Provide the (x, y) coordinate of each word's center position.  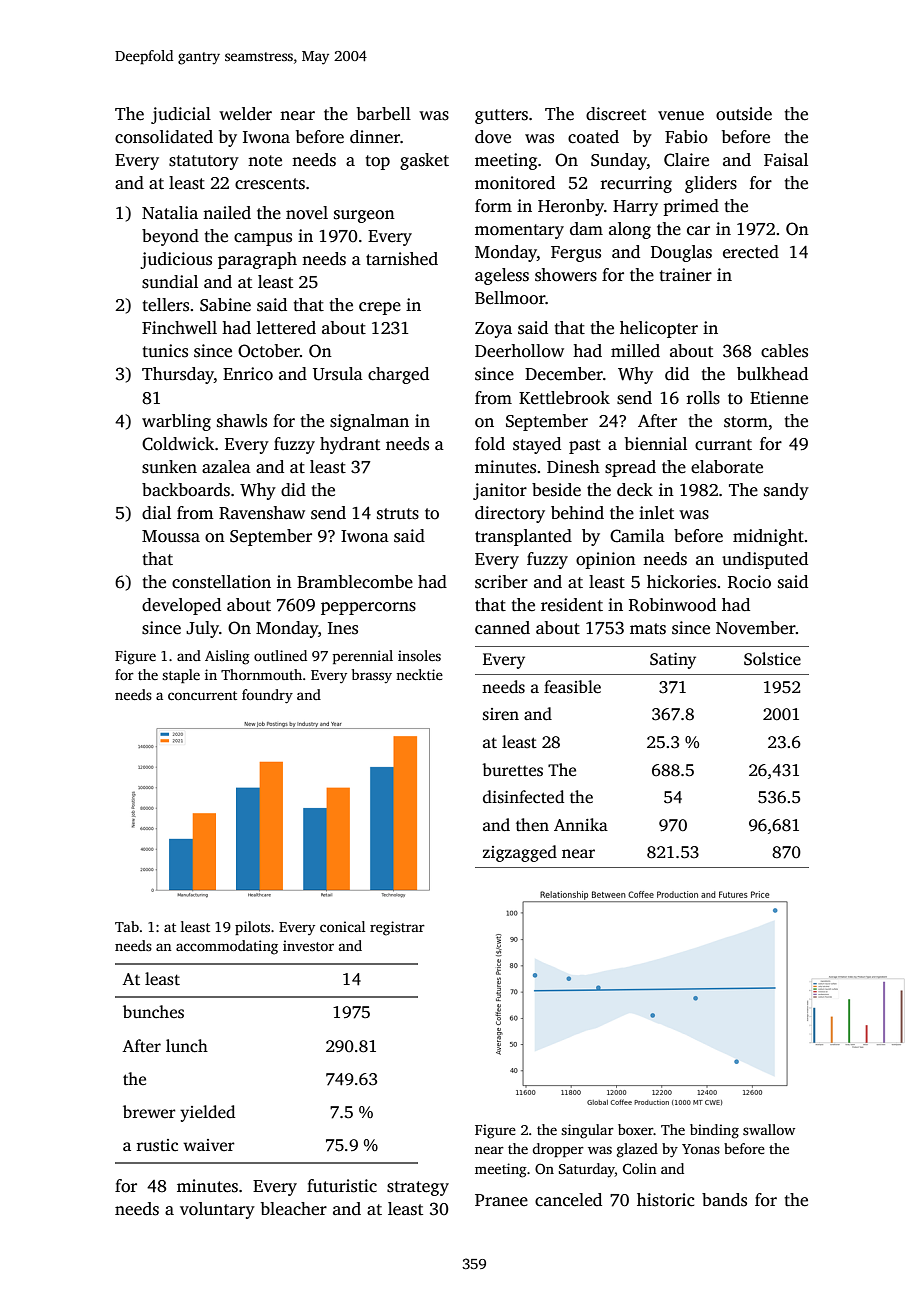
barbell (384, 114)
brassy (372, 676)
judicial (181, 115)
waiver (209, 1145)
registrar (397, 928)
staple (181, 676)
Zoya (493, 330)
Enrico (248, 374)
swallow (769, 1129)
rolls (703, 398)
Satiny (673, 661)
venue (681, 116)
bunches (153, 1012)
